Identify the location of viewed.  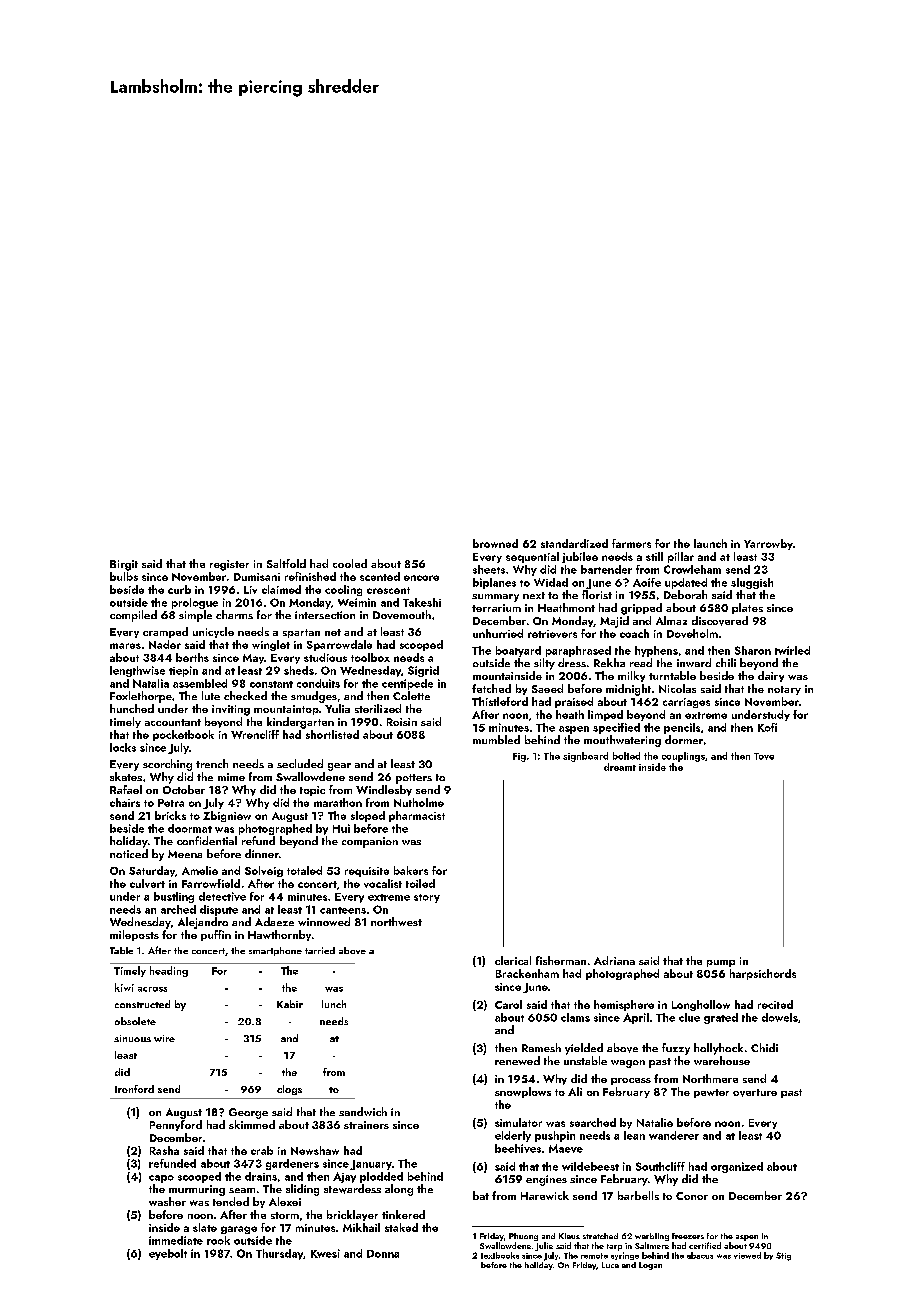
(747, 1255).
